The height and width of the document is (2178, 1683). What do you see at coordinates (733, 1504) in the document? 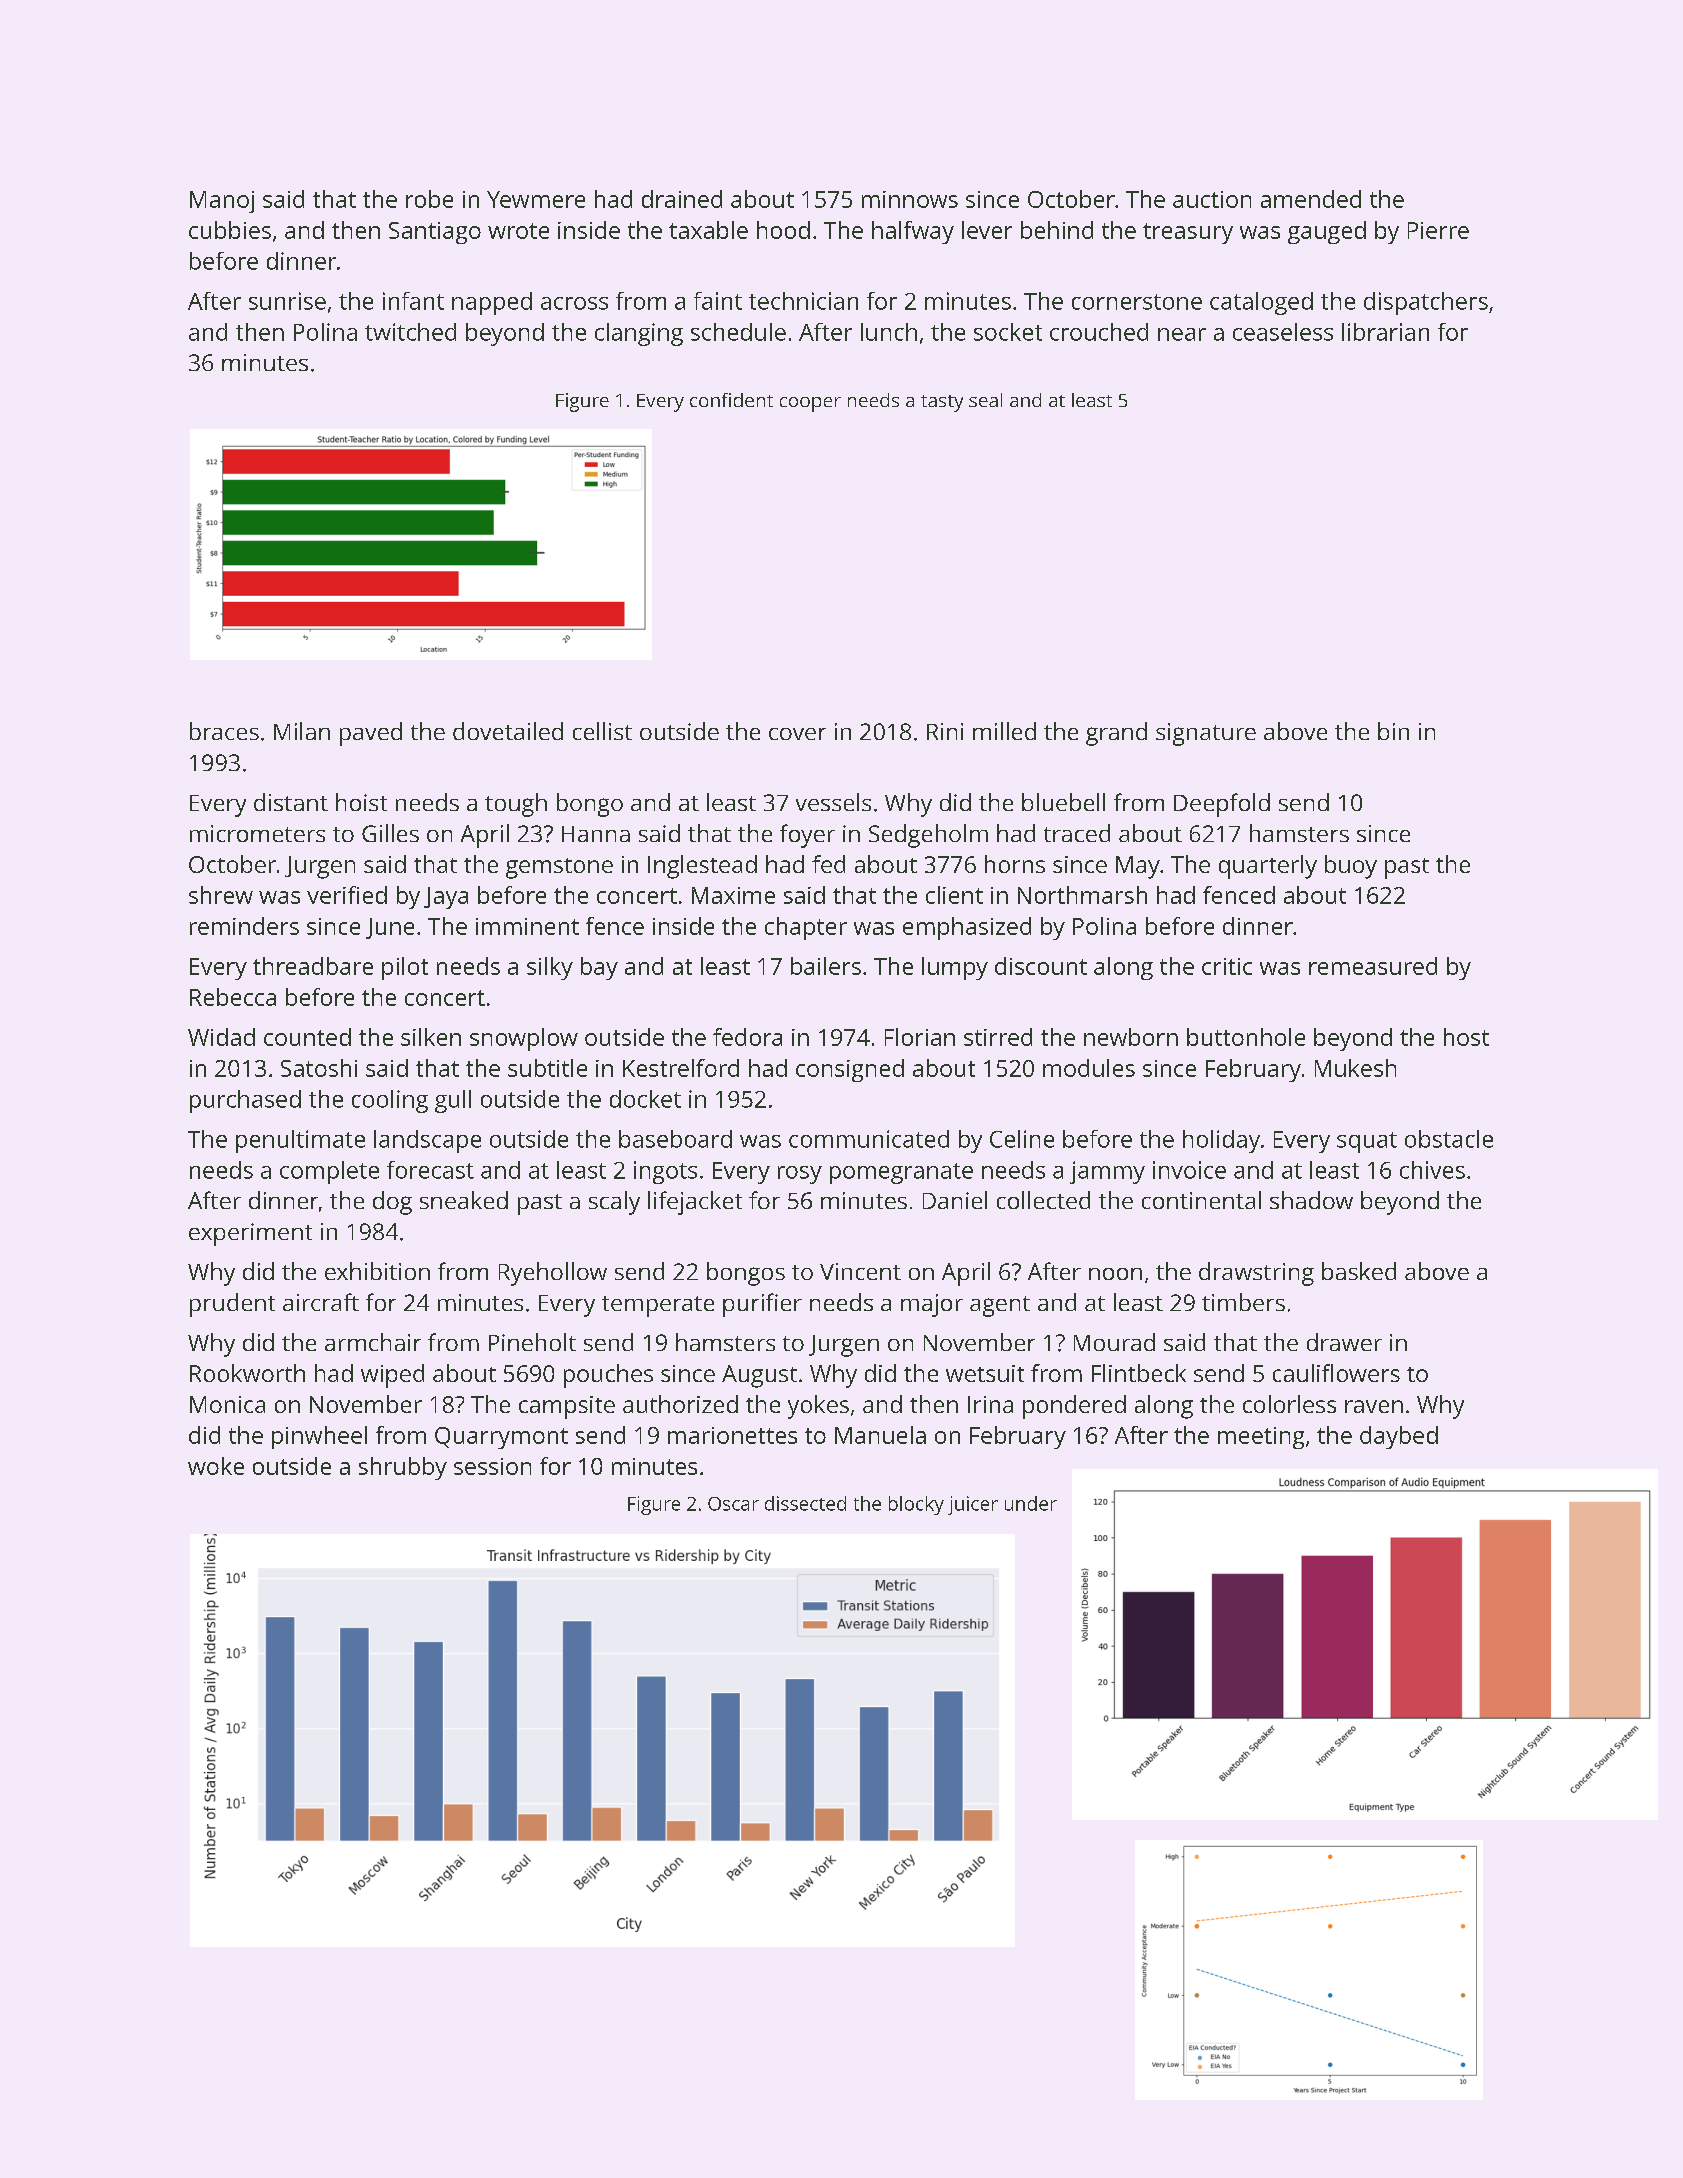
I see `Oscar` at bounding box center [733, 1504].
